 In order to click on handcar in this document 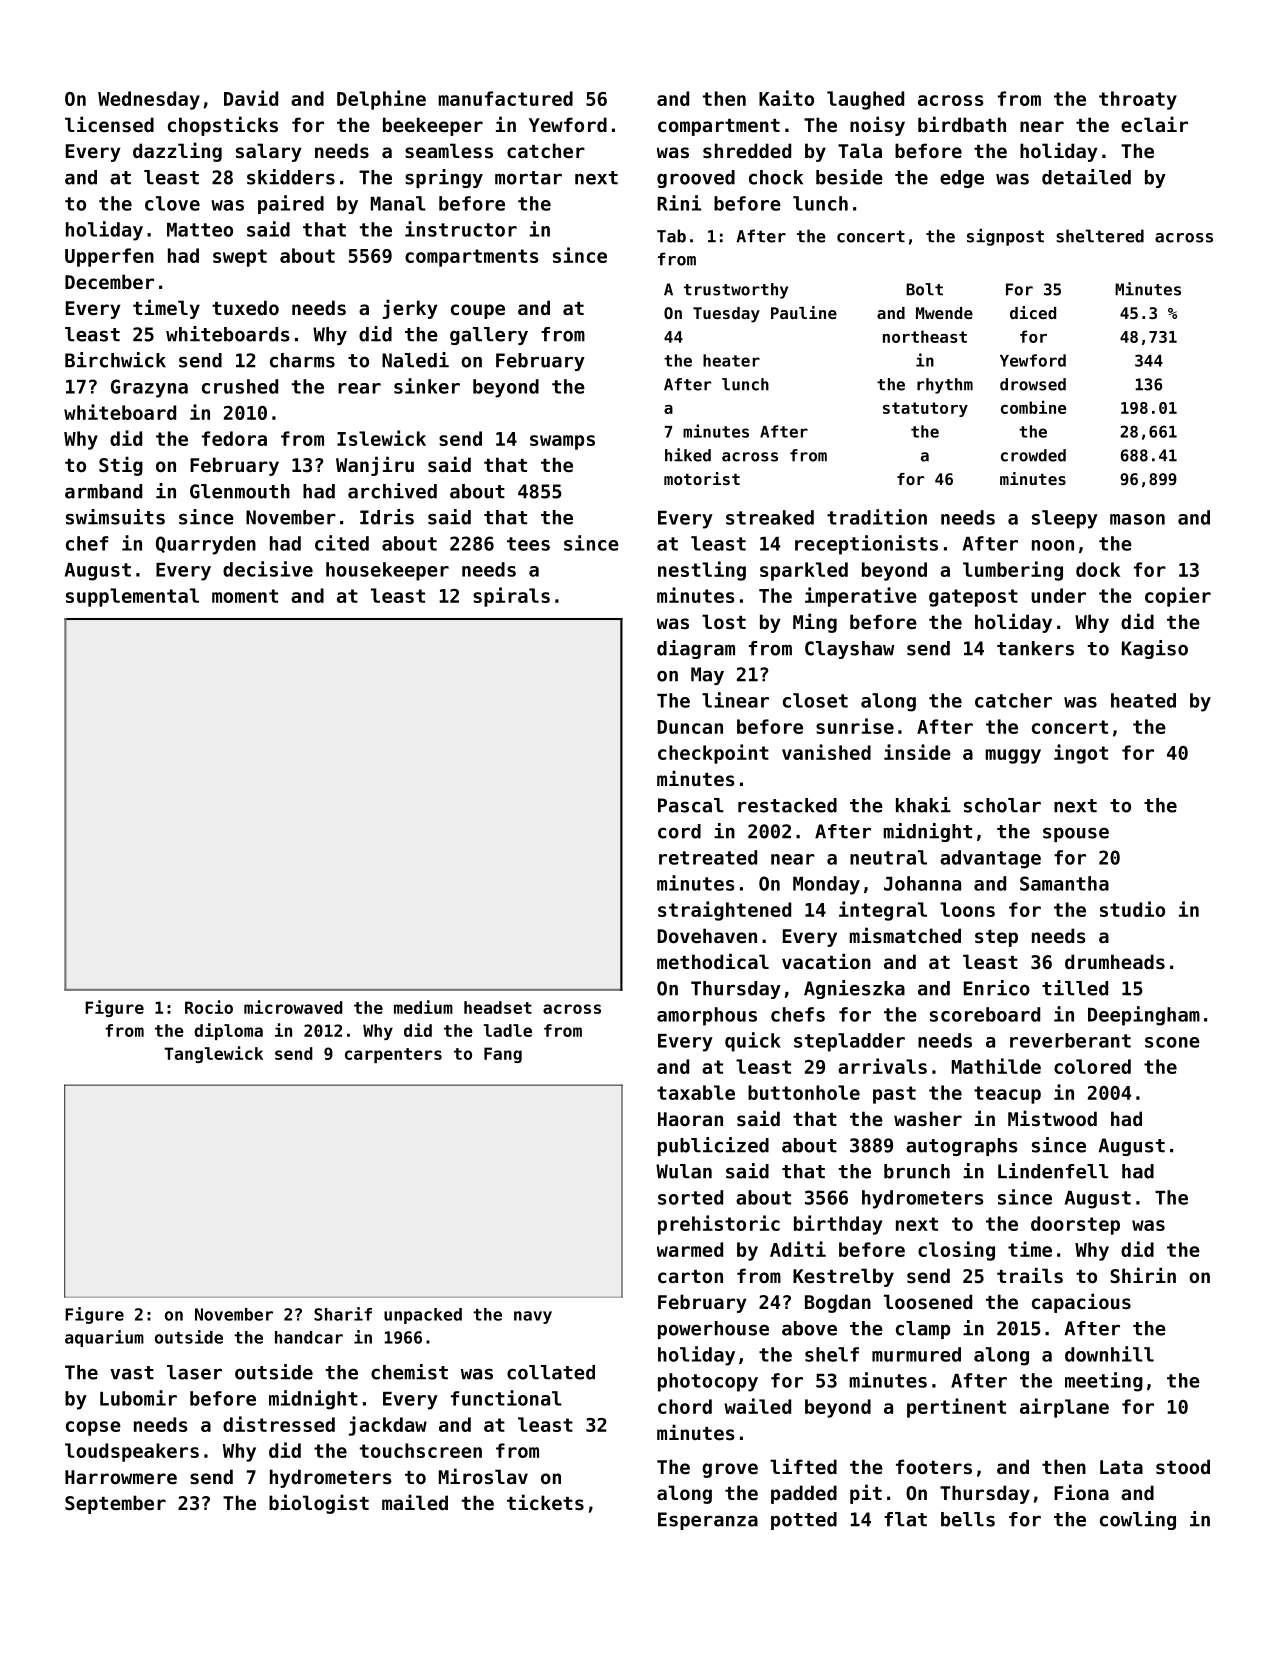, I will do `click(309, 1337)`.
